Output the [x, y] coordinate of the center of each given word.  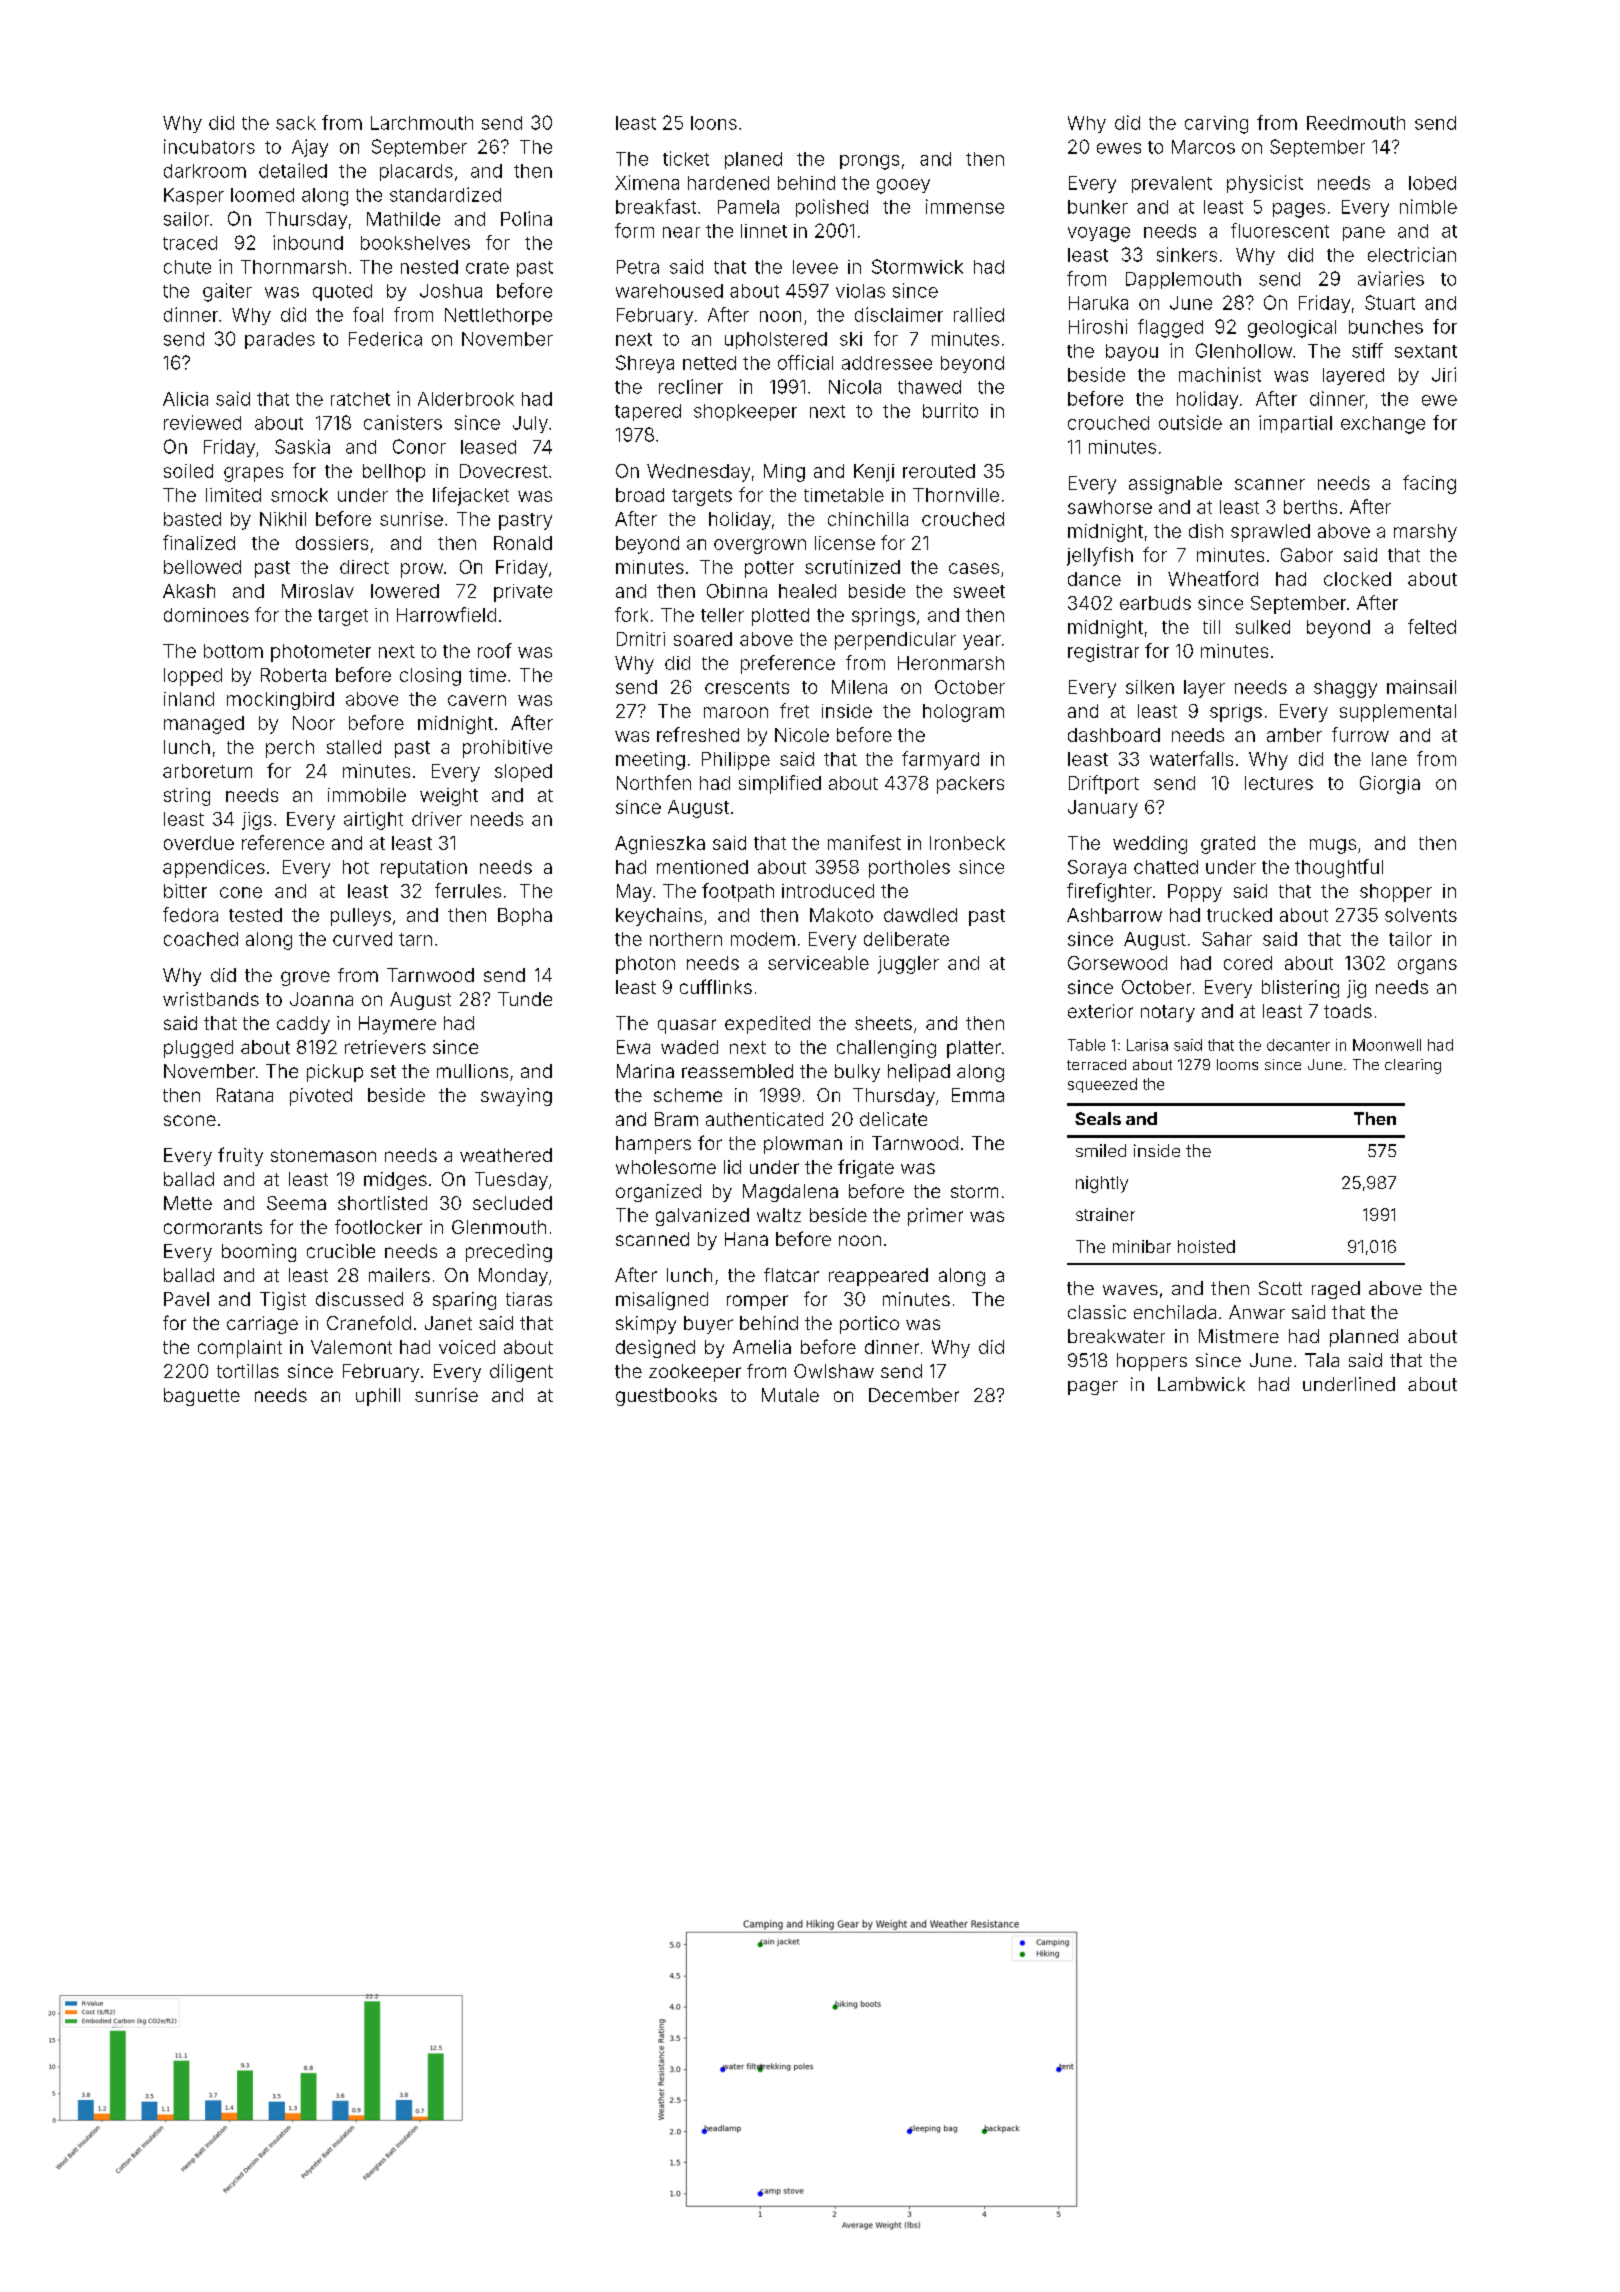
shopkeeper [745, 412]
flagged [1170, 328]
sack [296, 123]
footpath [738, 892]
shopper [1396, 893]
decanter [1298, 1045]
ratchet [360, 399]
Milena [859, 687]
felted [1432, 626]
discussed [359, 1299]
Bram [676, 1119]
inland [189, 699]
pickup [335, 1073]
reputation [424, 869]
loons [714, 123]
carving [1216, 125]
